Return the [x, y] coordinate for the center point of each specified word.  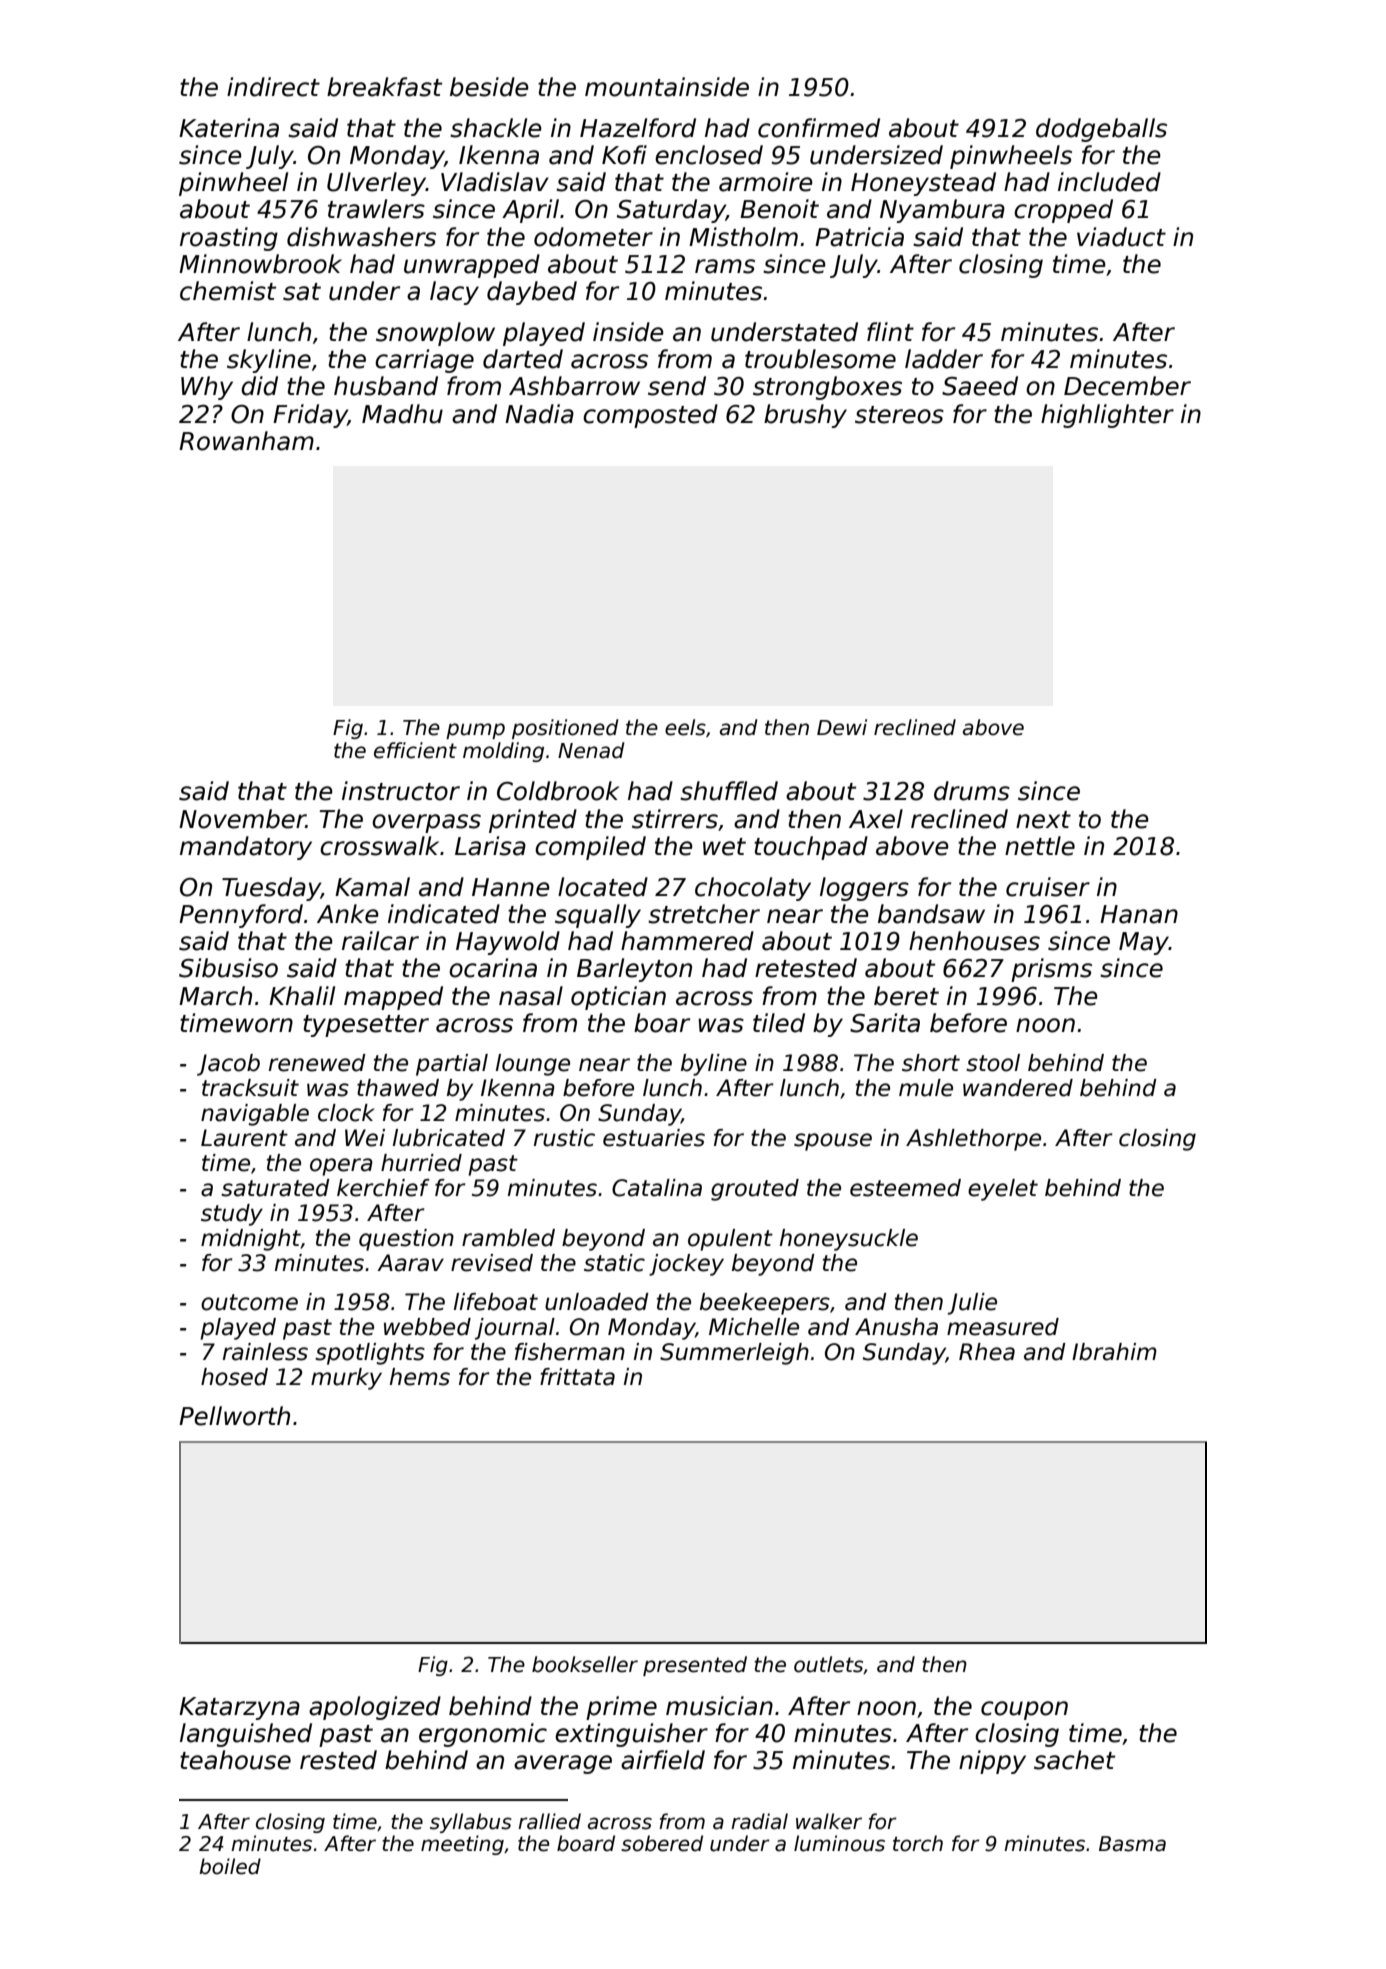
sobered [662, 1843]
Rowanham [246, 441]
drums [972, 791]
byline [714, 1065]
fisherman [570, 1352]
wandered [1018, 1088]
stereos [899, 415]
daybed [532, 293]
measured [1003, 1327]
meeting [462, 1845]
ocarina [493, 968]
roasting [229, 239]
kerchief [383, 1188]
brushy [805, 416]
